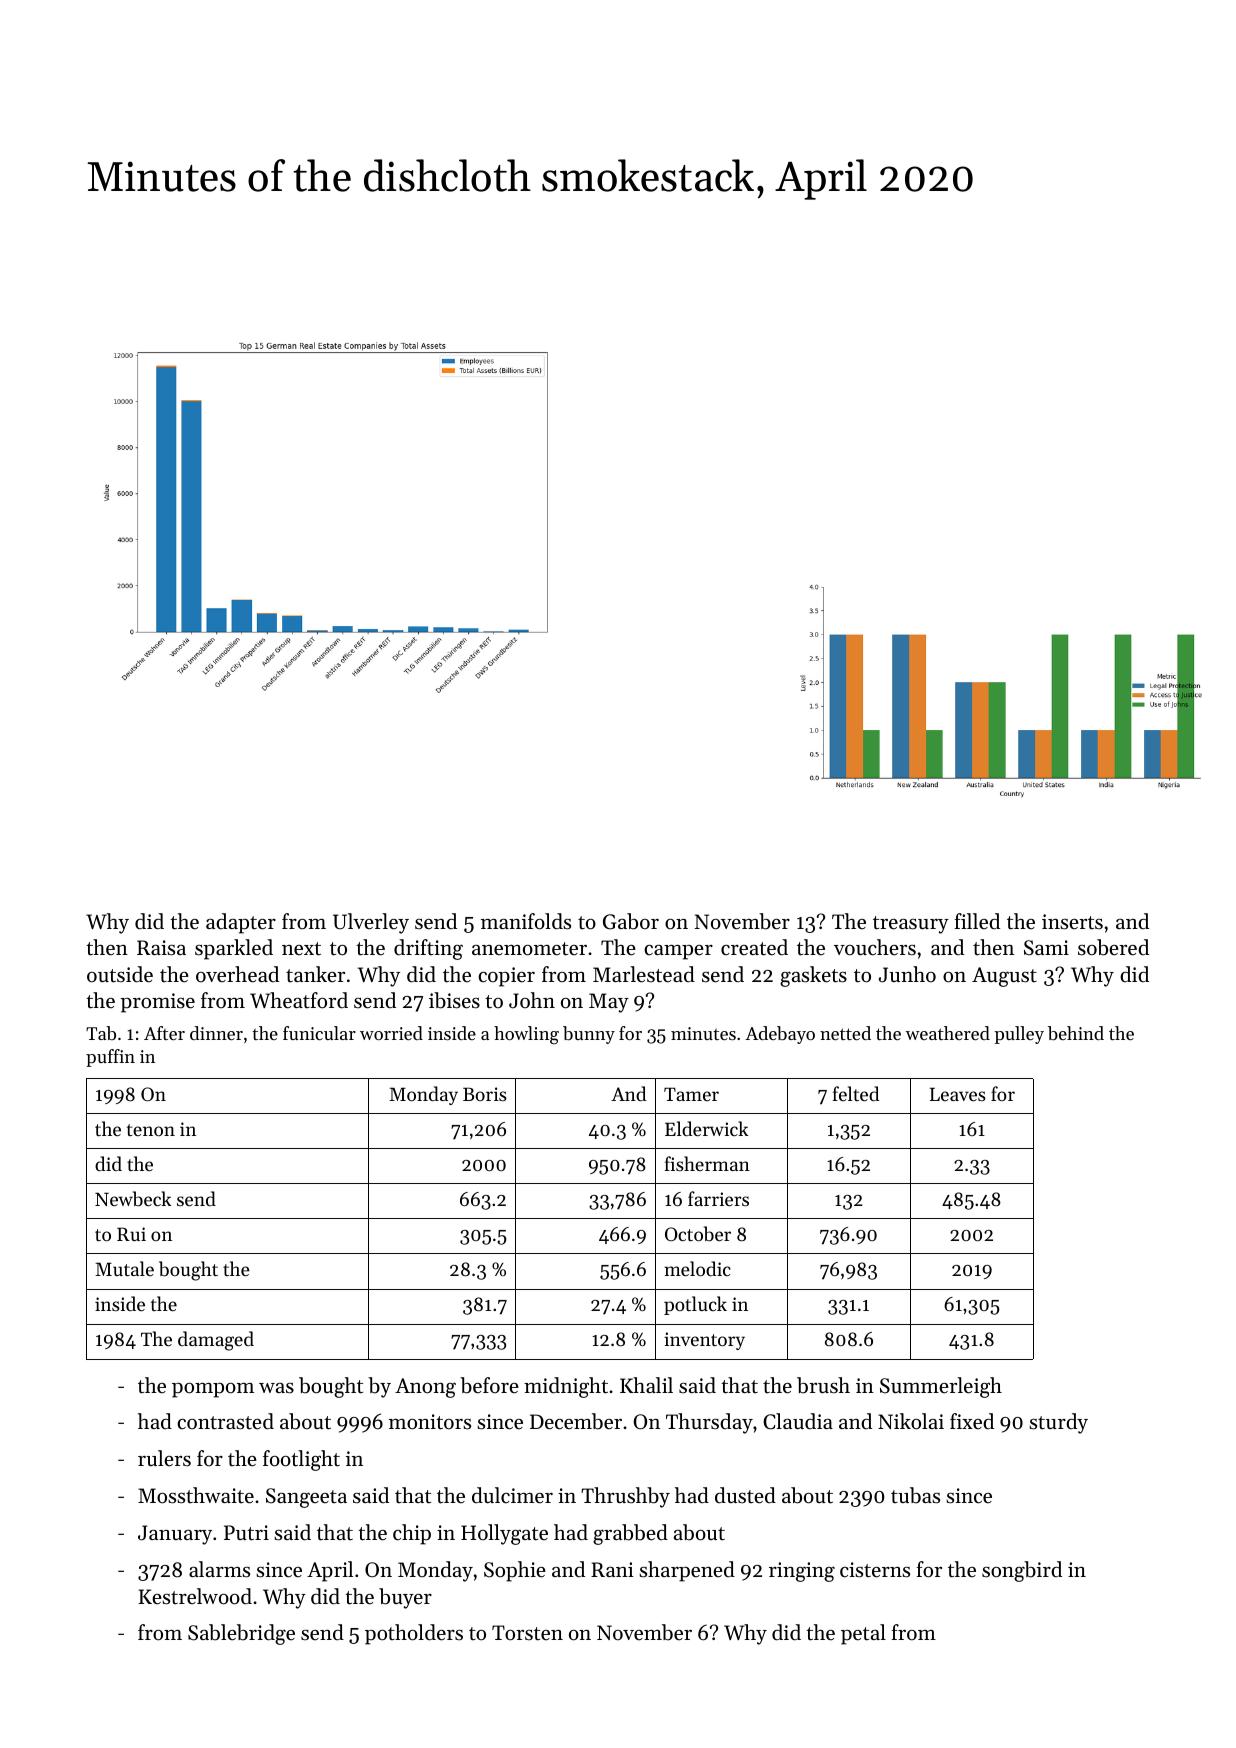  I want to click on adapter, so click(241, 923).
